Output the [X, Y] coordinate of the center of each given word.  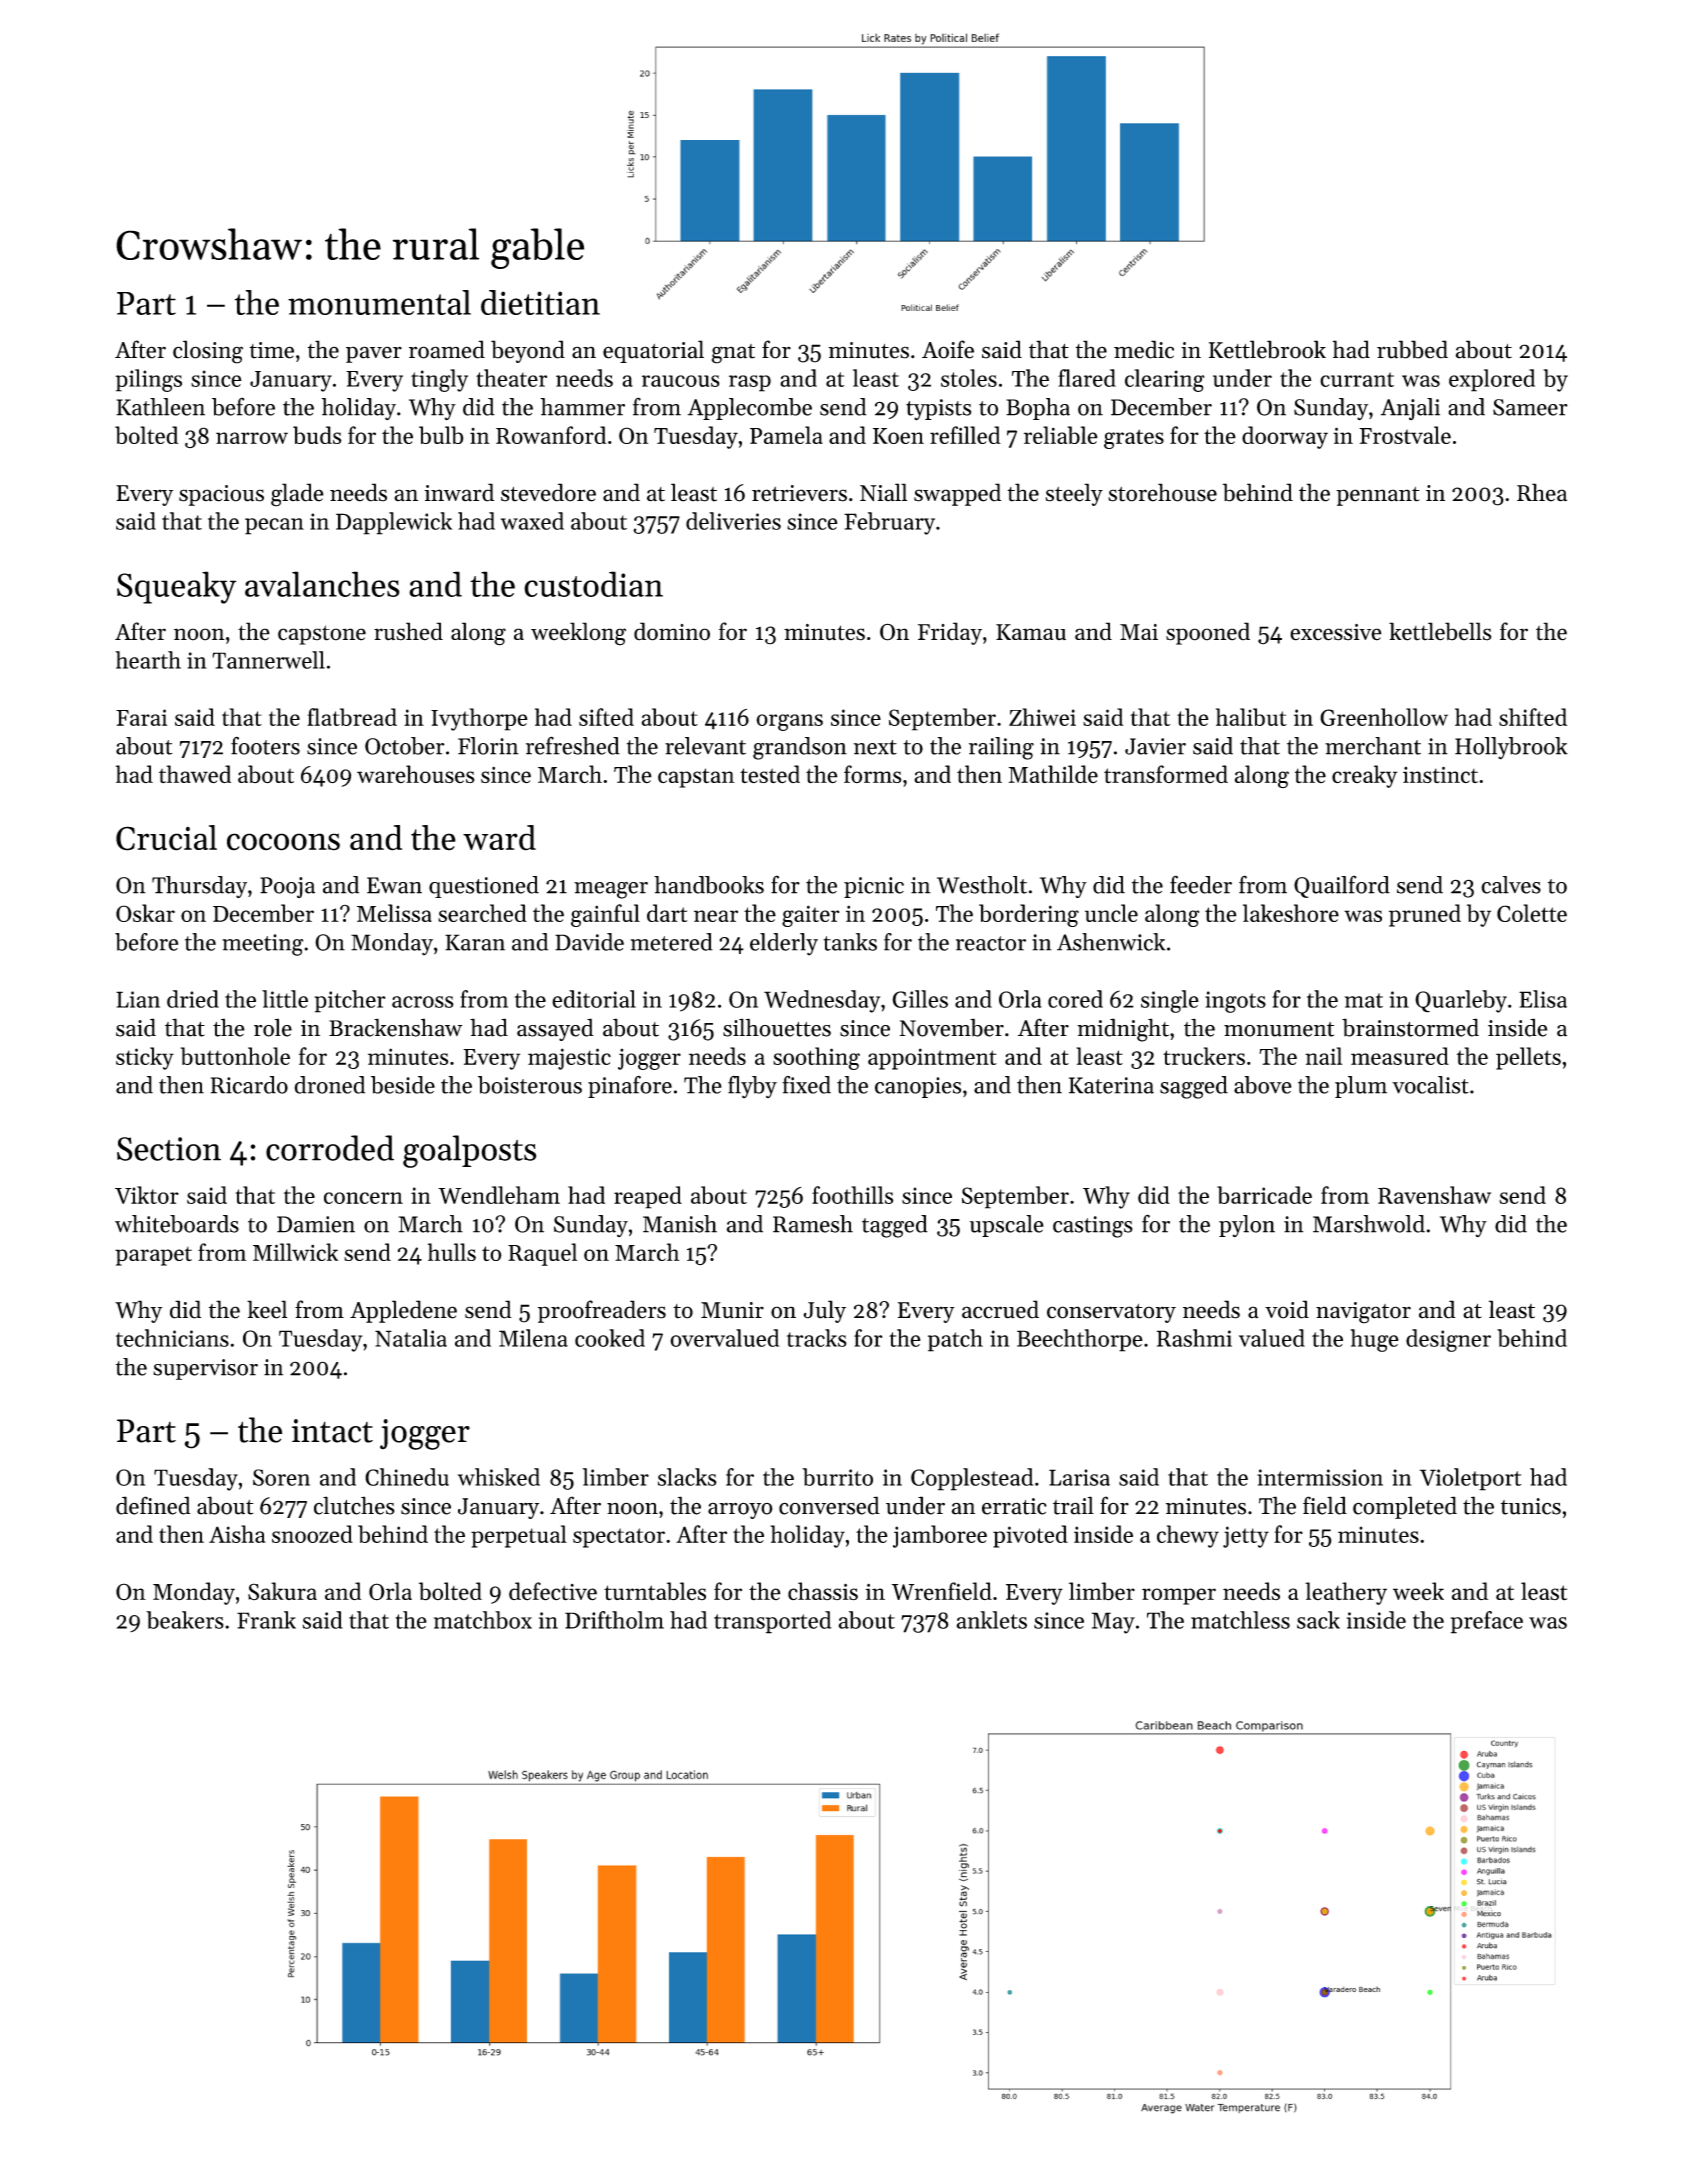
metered [671, 942]
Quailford [1342, 886]
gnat [733, 354]
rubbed [1412, 349]
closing [208, 352]
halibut [1251, 717]
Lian [138, 999]
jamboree [940, 1536]
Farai [141, 717]
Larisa [1079, 1477]
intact [332, 1431]
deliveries [733, 521]
